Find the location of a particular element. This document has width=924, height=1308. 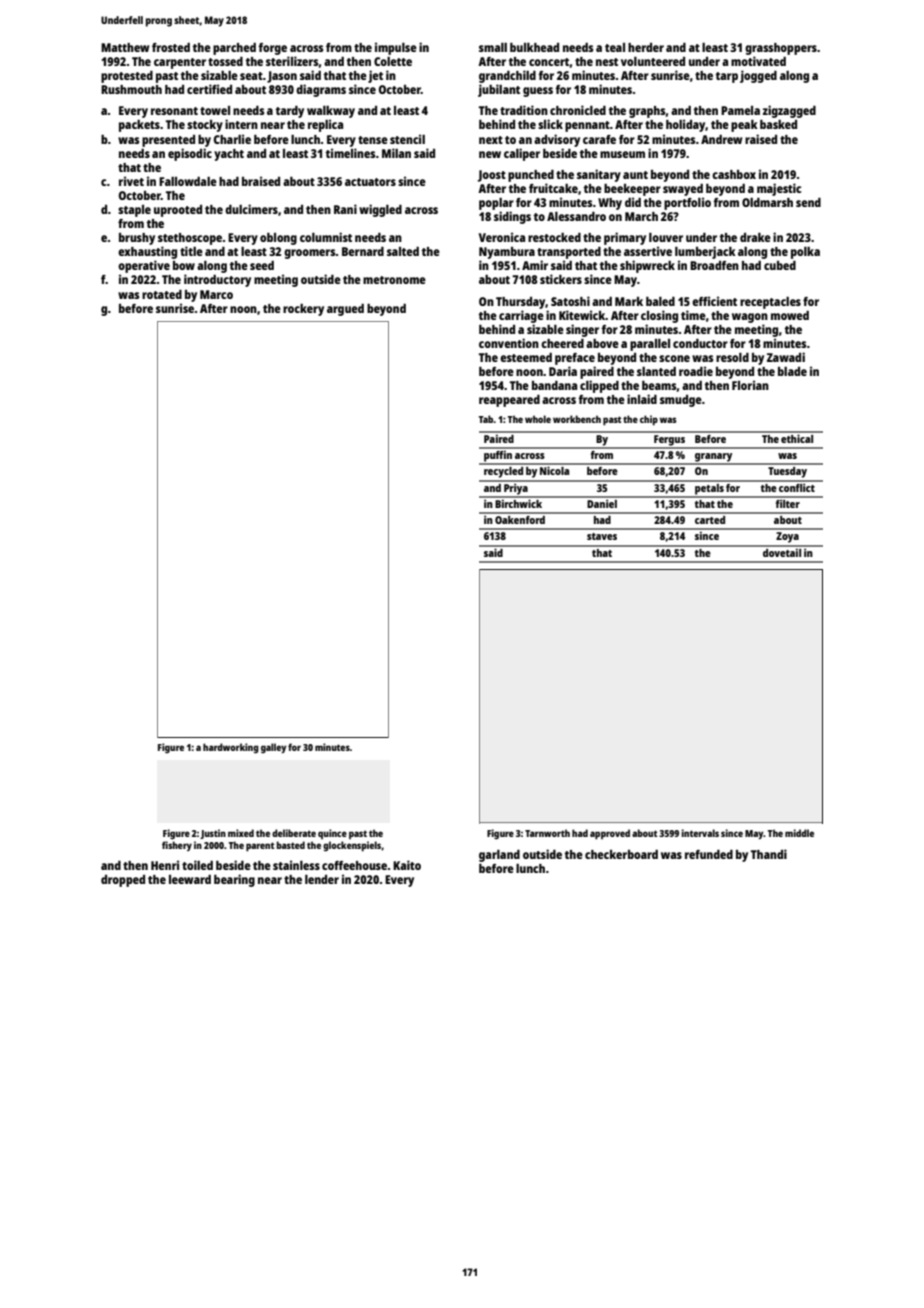

closing is located at coordinates (659, 316).
